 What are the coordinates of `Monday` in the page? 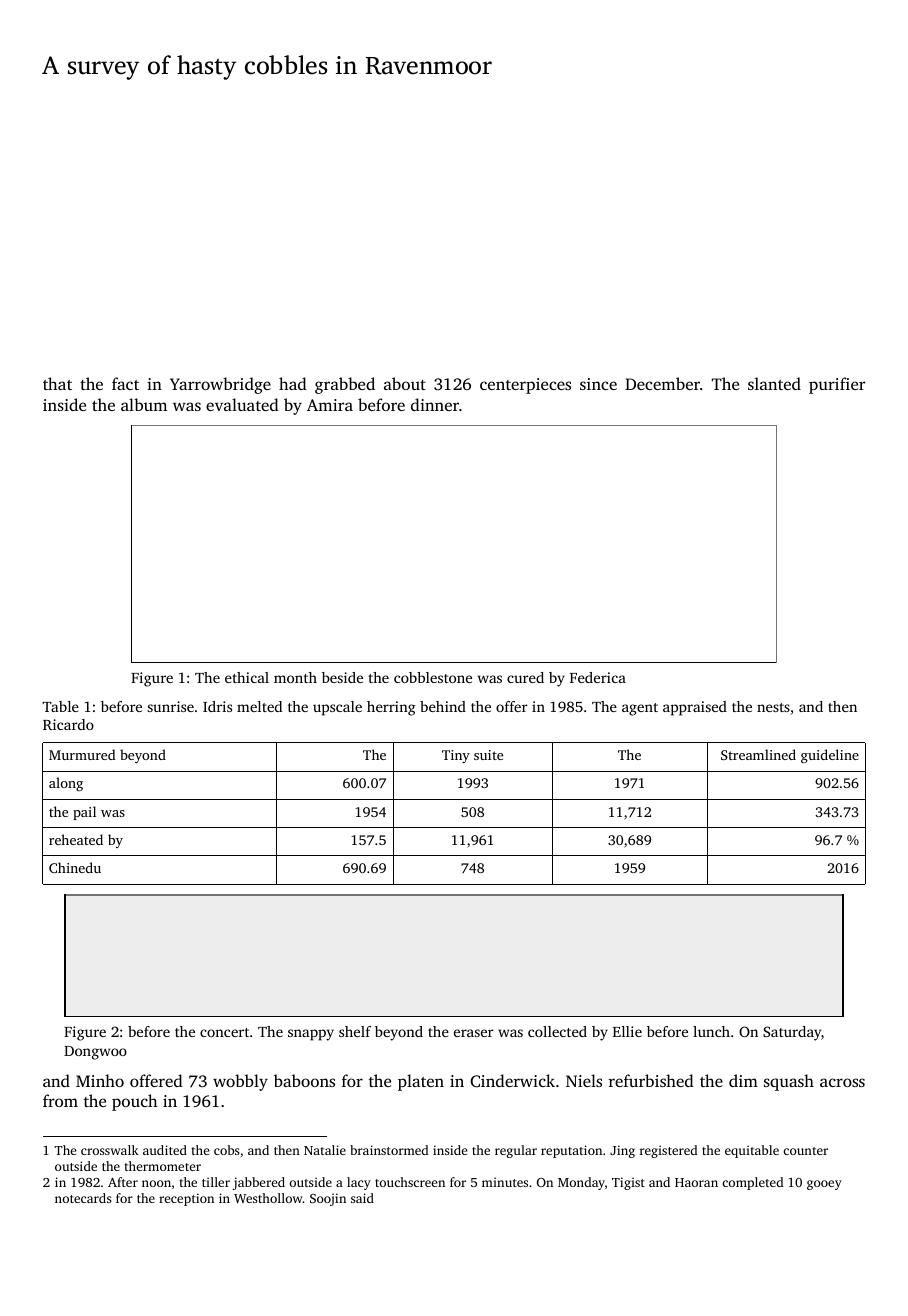 It's located at (581, 1183).
